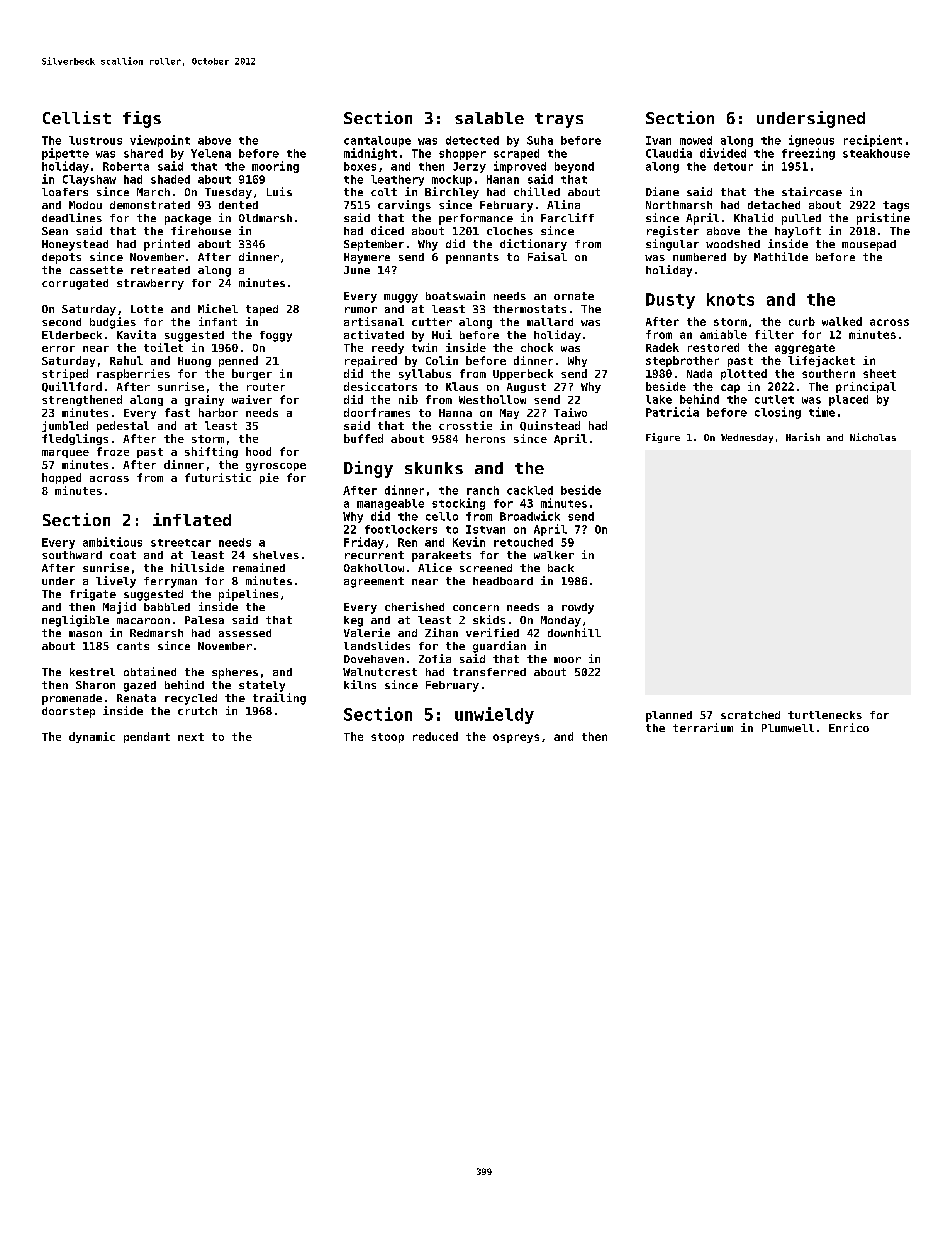 This image has height=1233, width=952. What do you see at coordinates (191, 737) in the image?
I see `next` at bounding box center [191, 737].
